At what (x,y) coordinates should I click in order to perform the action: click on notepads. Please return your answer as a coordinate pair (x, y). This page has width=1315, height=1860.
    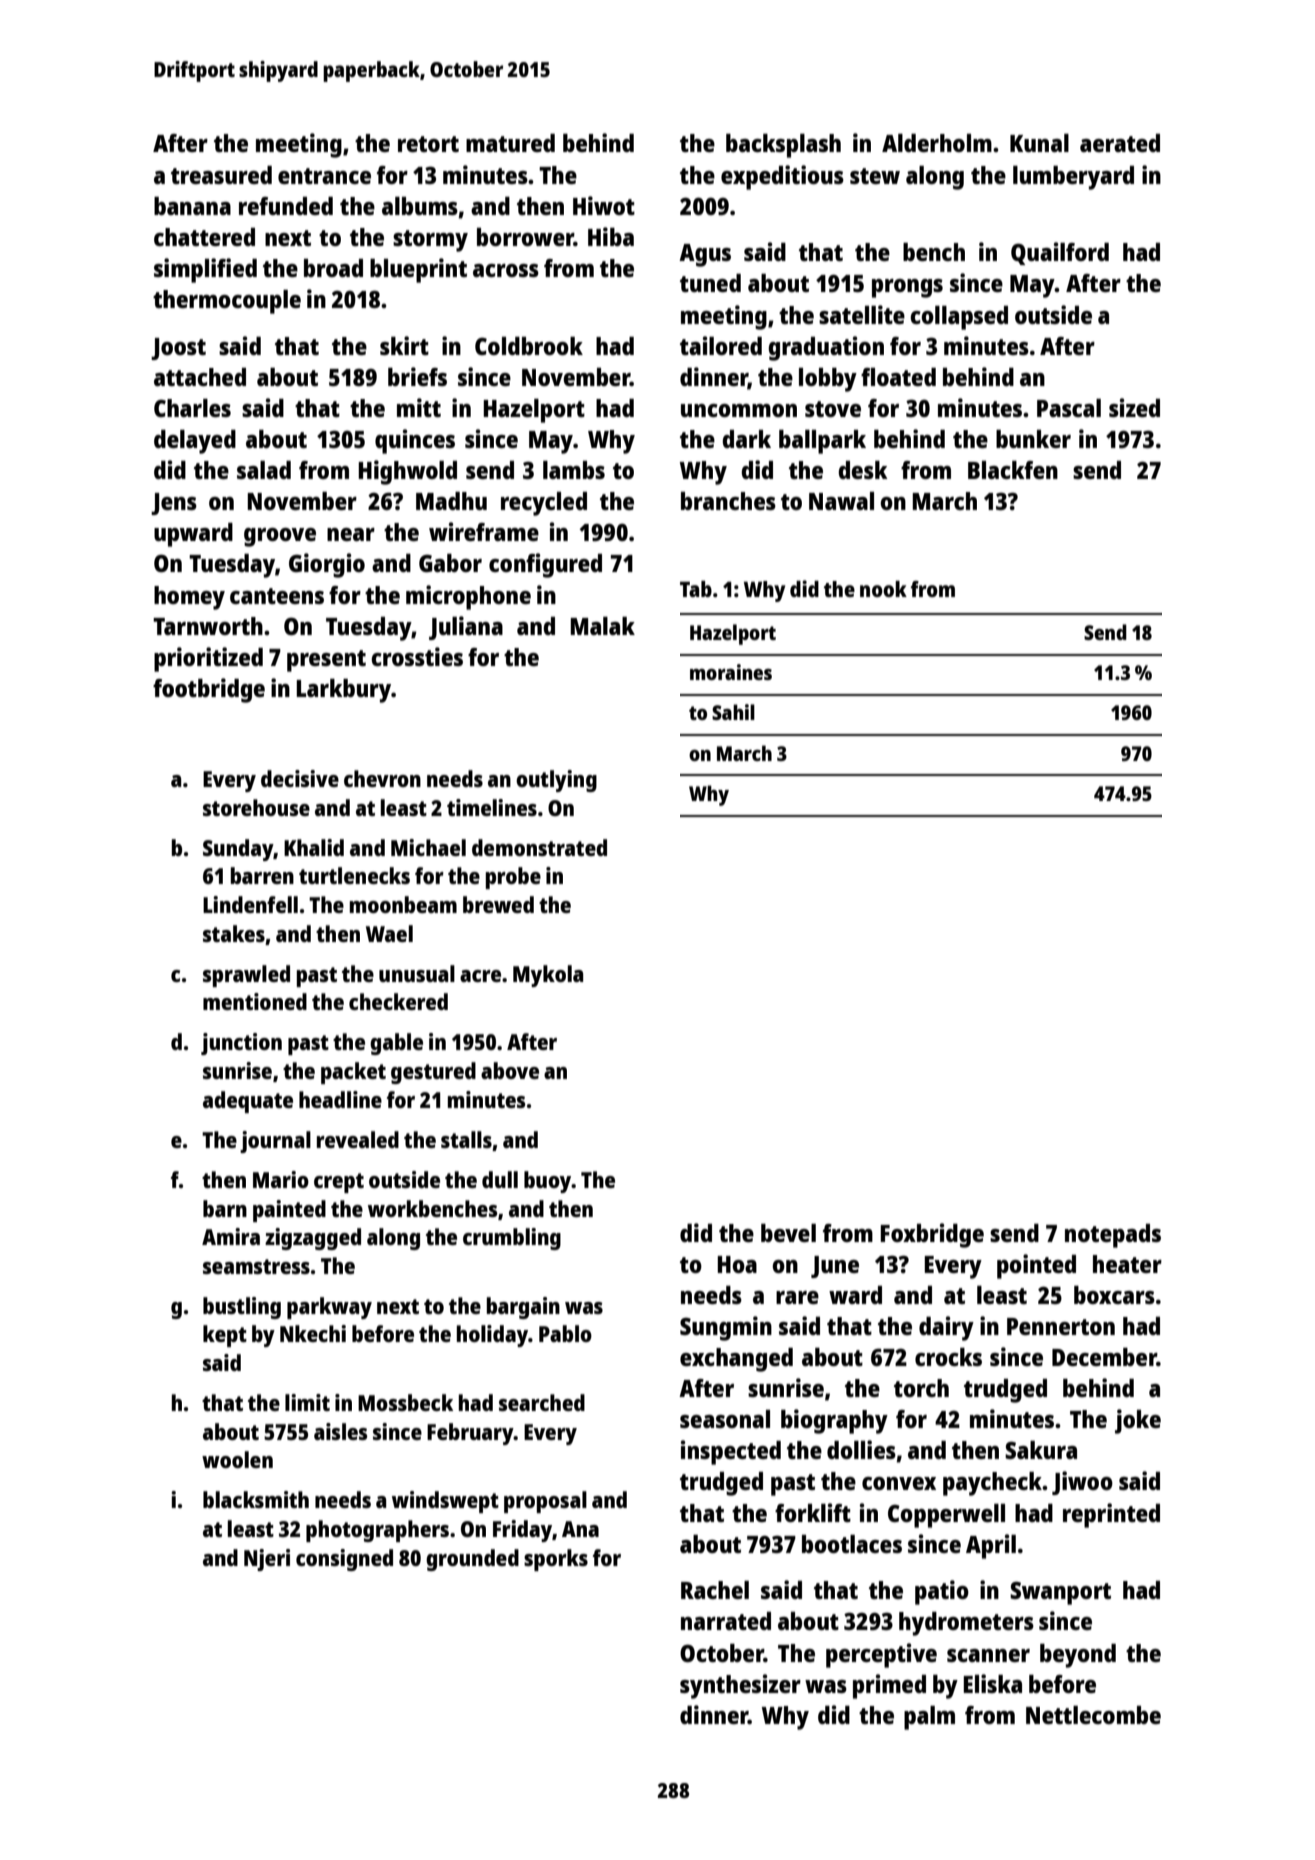
    Looking at the image, I should click on (1113, 1236).
